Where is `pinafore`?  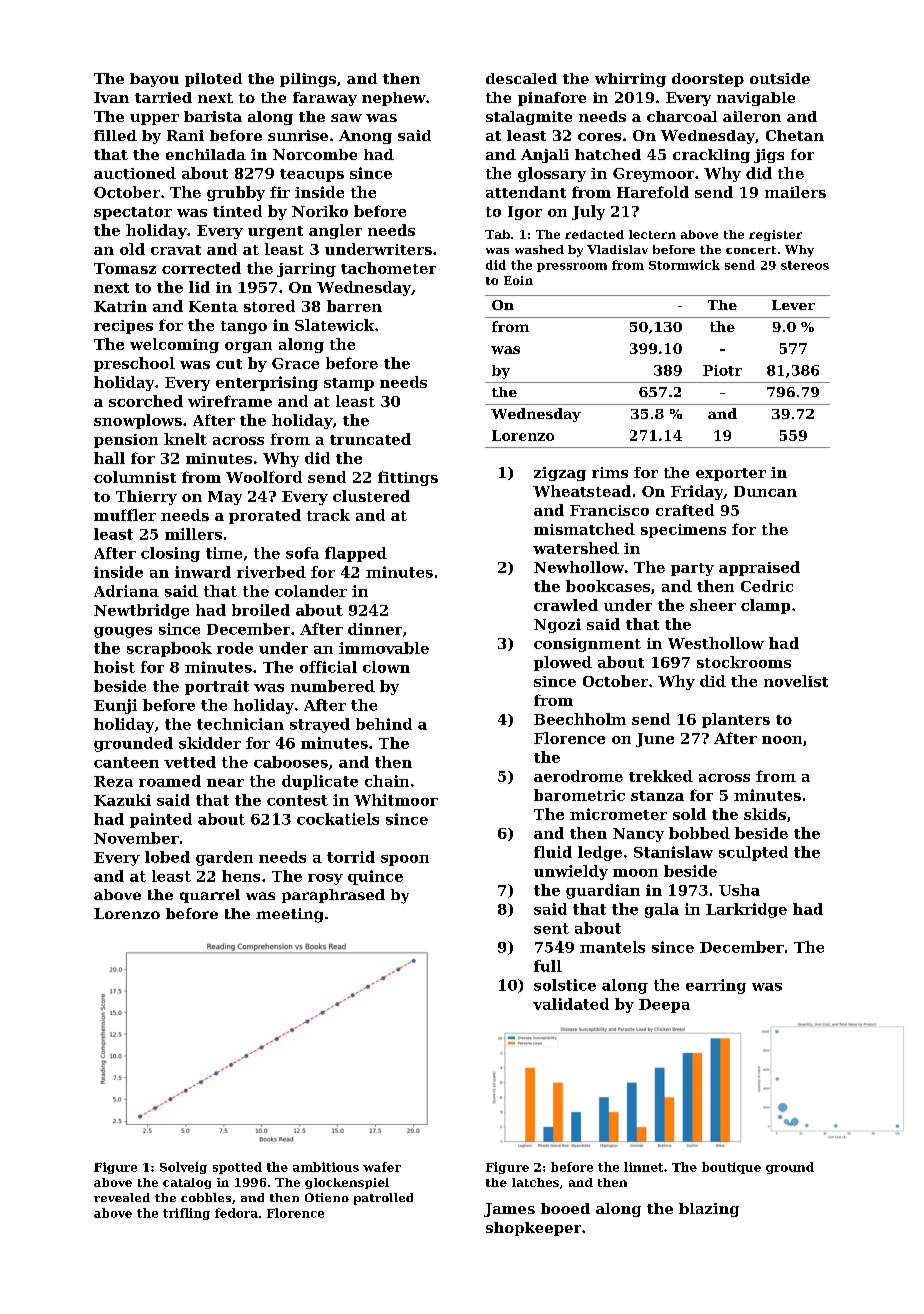
pinafore is located at coordinates (552, 99).
